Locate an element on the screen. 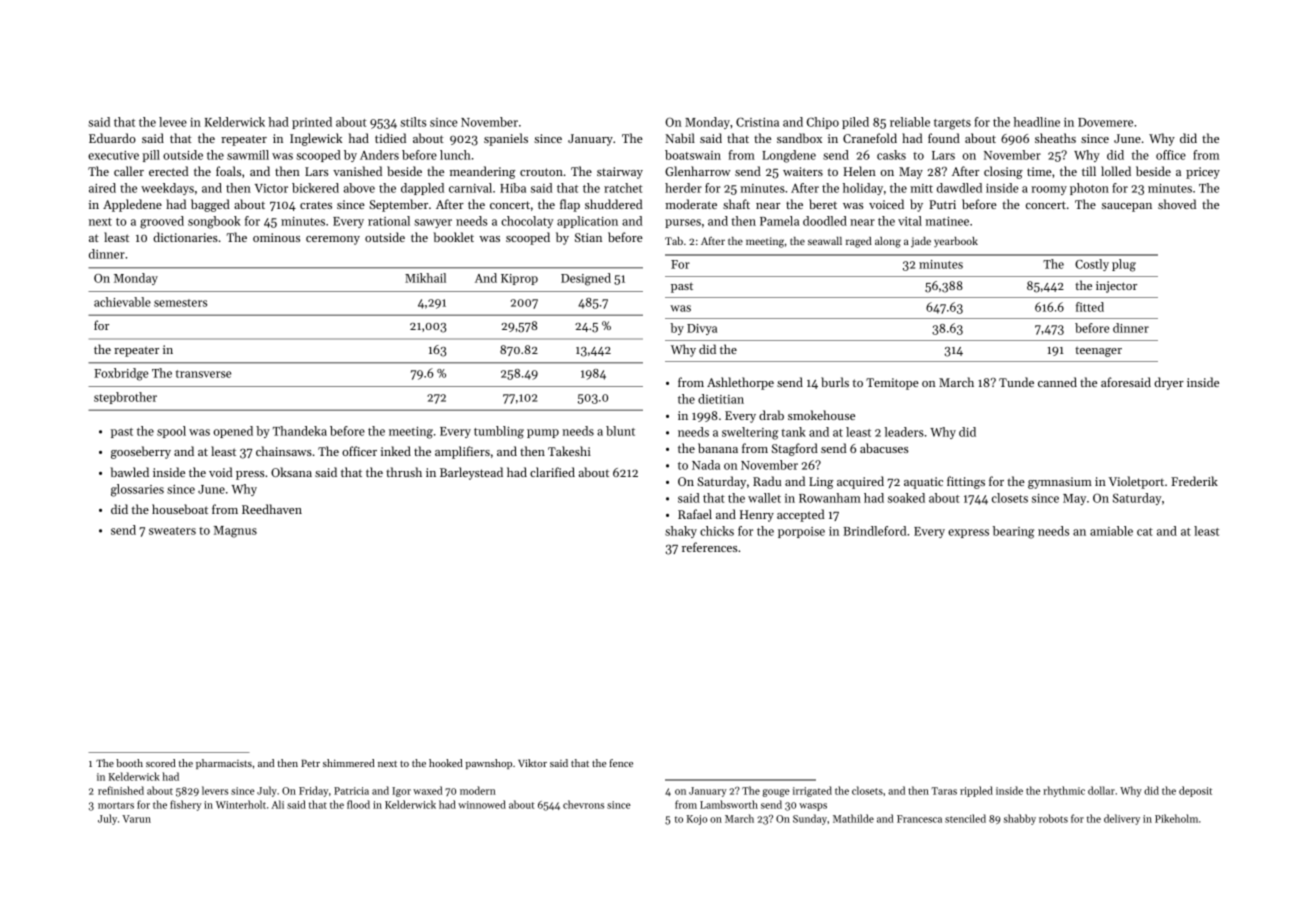 This screenshot has height=924, width=1308. gymnasium is located at coordinates (1060, 483).
